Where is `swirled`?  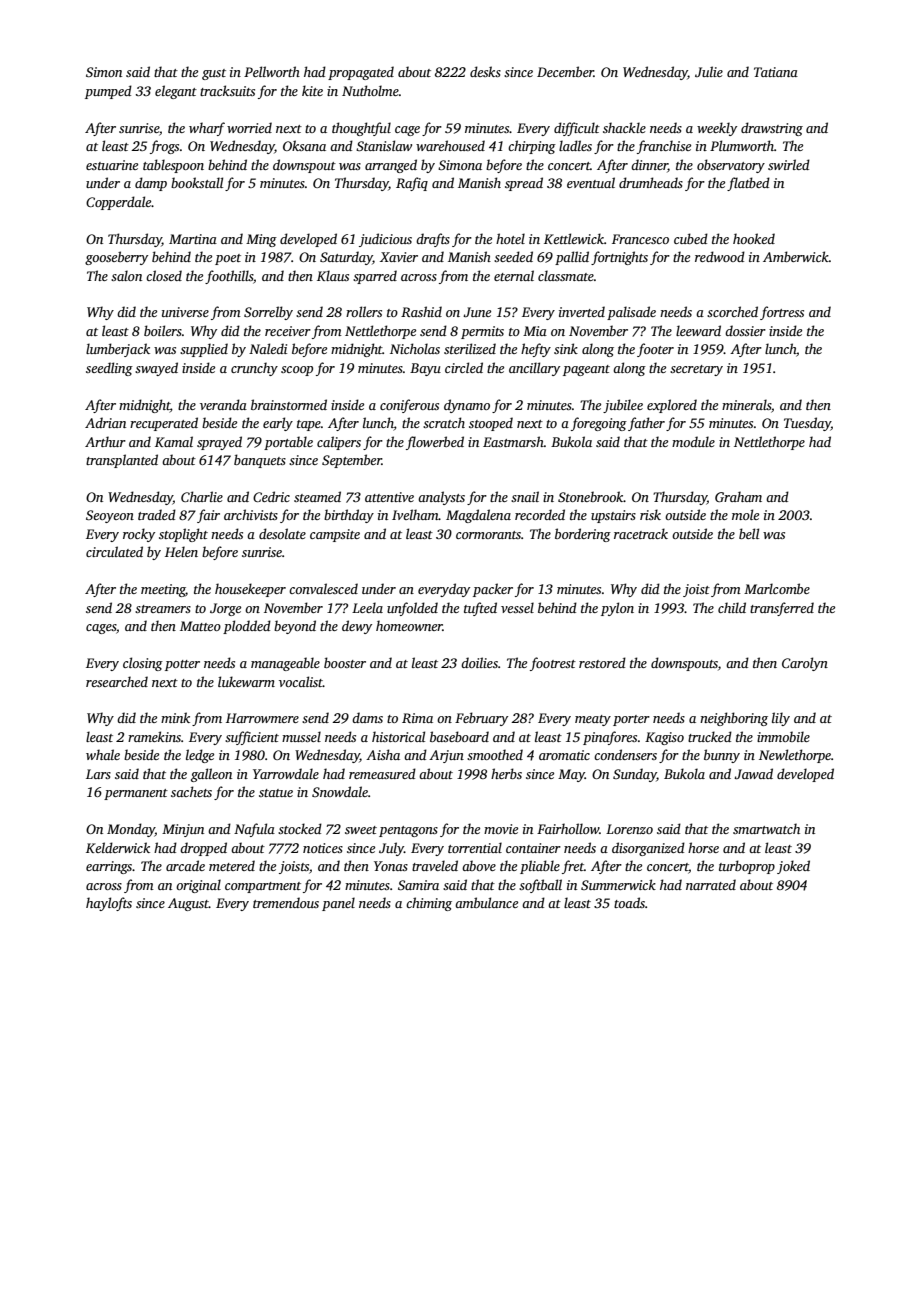
swirled is located at coordinates (789, 164).
